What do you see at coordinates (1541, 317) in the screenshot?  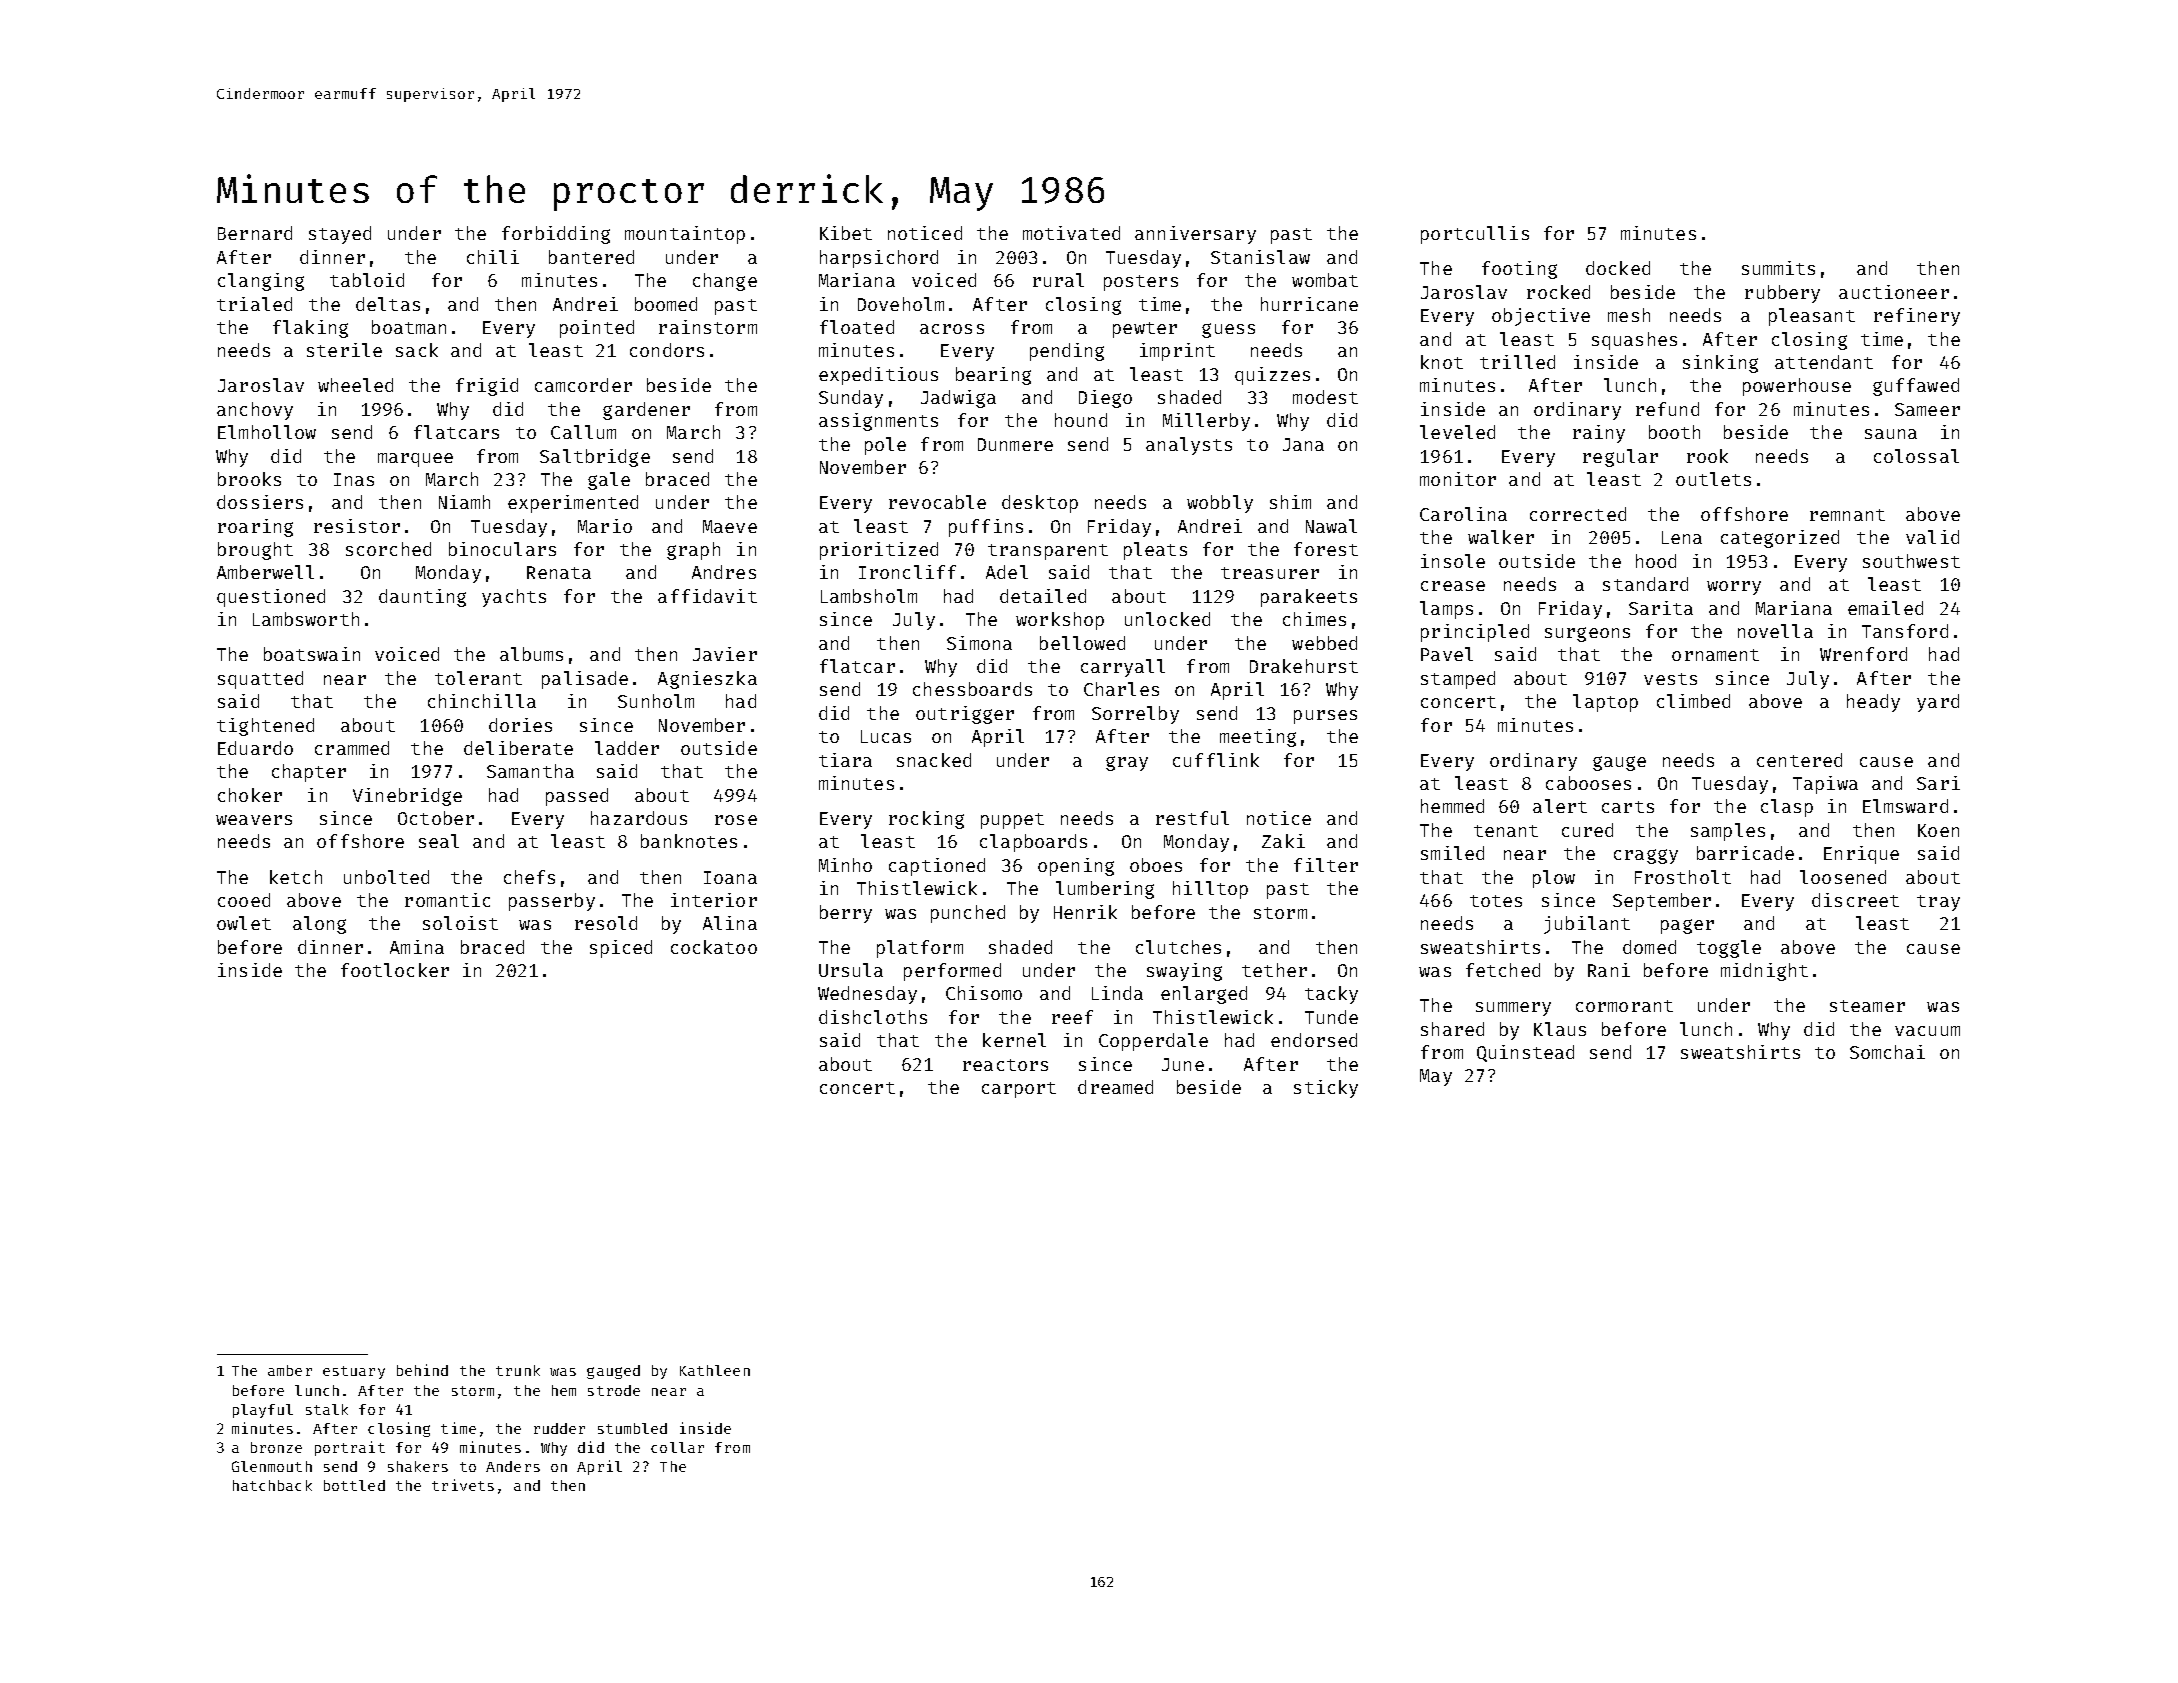 I see `objective` at bounding box center [1541, 317].
